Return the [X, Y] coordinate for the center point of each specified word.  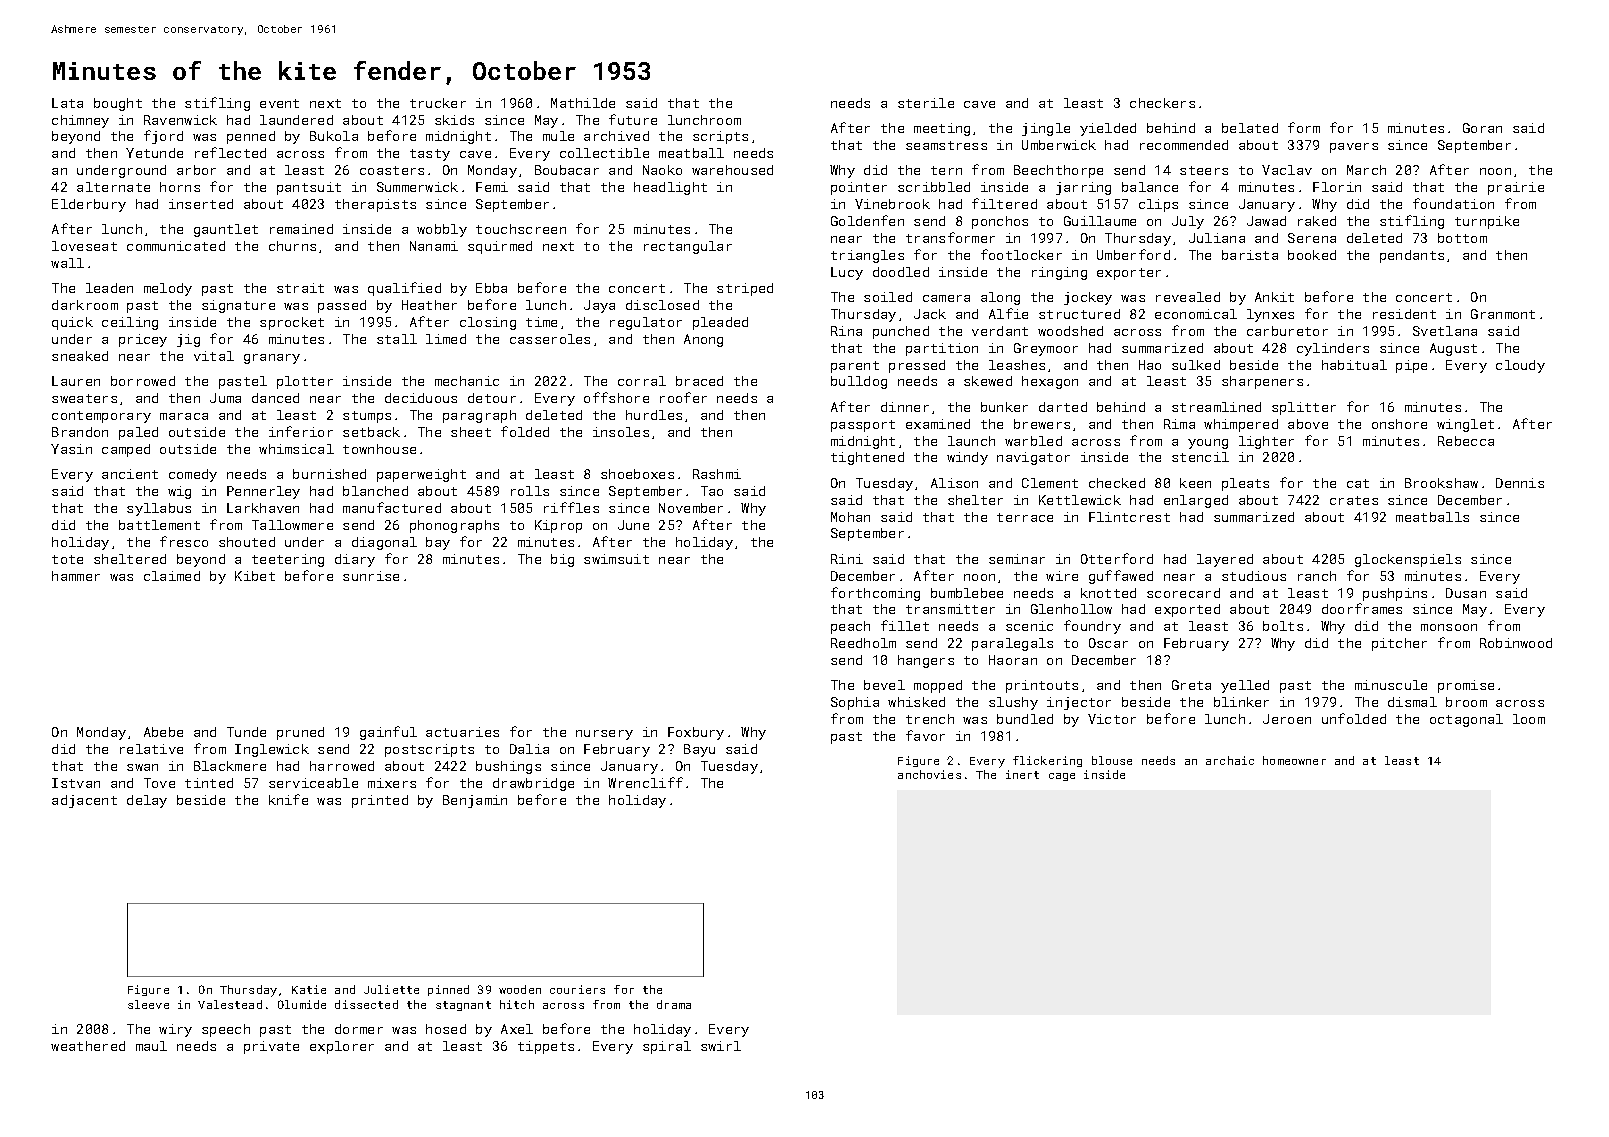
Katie [309, 989]
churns [292, 246]
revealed [1188, 297]
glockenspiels [1408, 560]
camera [946, 298]
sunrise [371, 576]
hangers [926, 661]
